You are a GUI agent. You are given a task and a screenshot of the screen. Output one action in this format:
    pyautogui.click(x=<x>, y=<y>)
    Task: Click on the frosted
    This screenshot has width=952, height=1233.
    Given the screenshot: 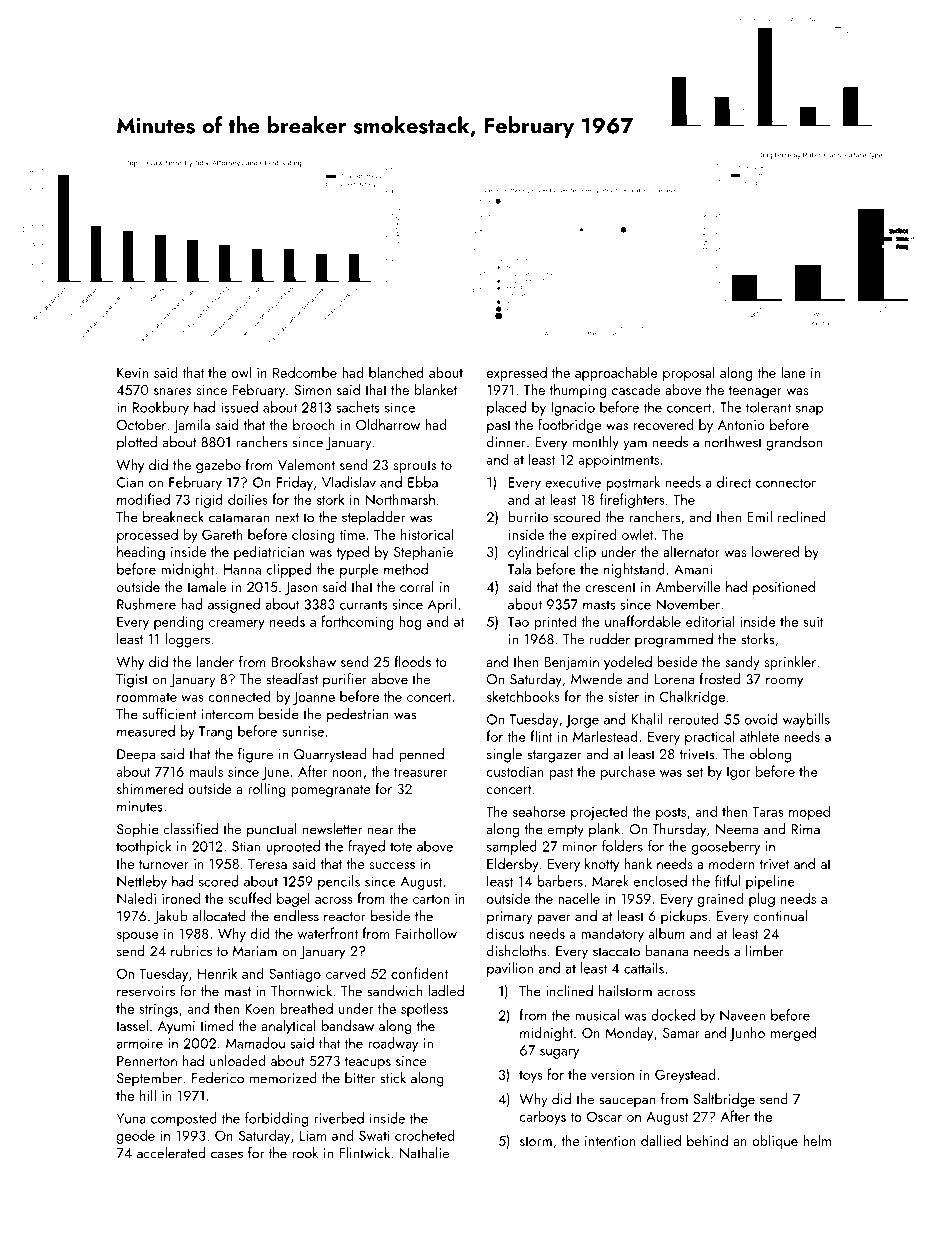 What is the action you would take?
    pyautogui.click(x=720, y=679)
